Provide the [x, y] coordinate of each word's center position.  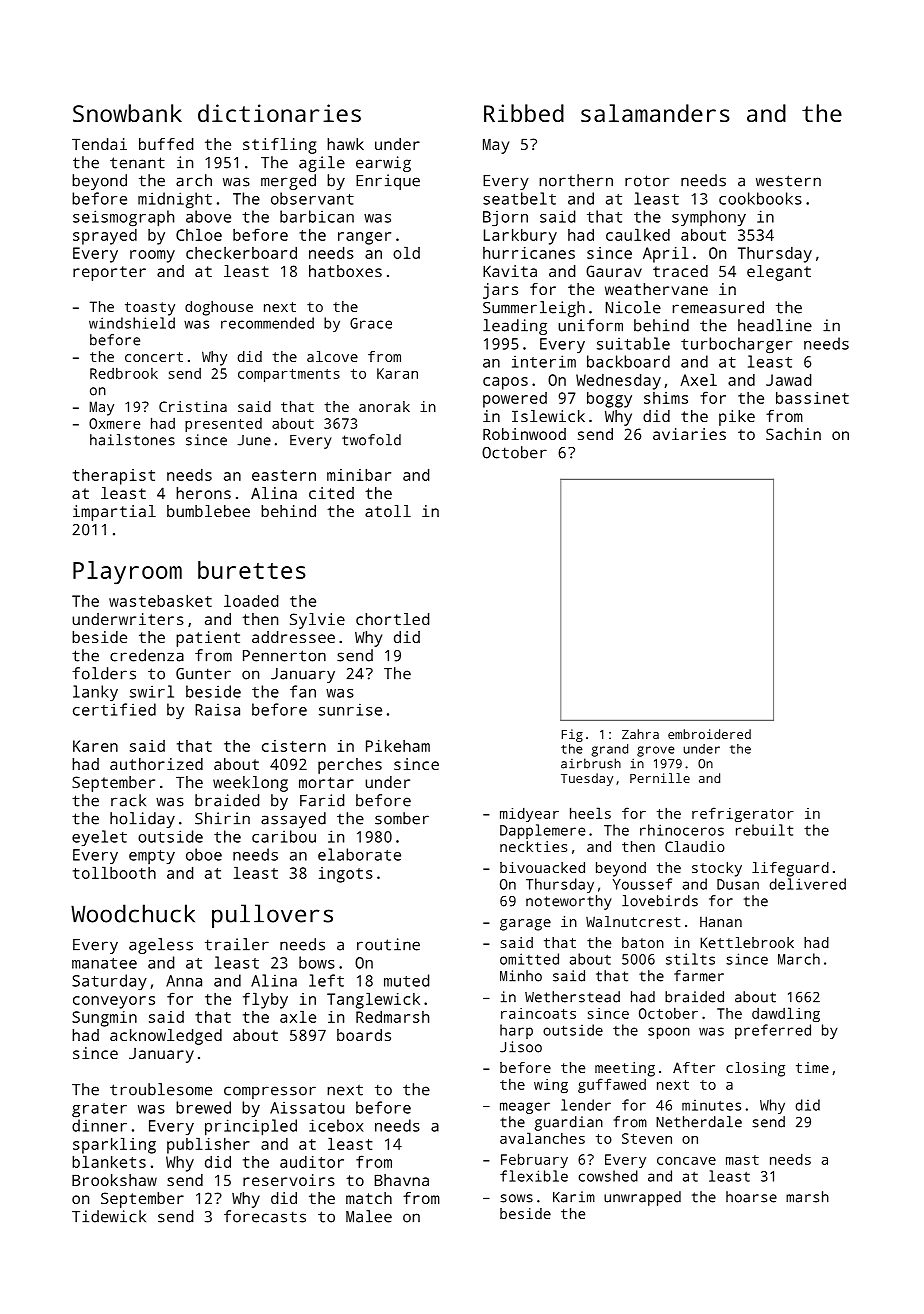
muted [406, 980]
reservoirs [289, 1180]
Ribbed [524, 113]
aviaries [689, 434]
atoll [388, 511]
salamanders [655, 113]
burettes [252, 570]
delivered [807, 884]
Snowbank [127, 113]
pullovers [272, 916]
